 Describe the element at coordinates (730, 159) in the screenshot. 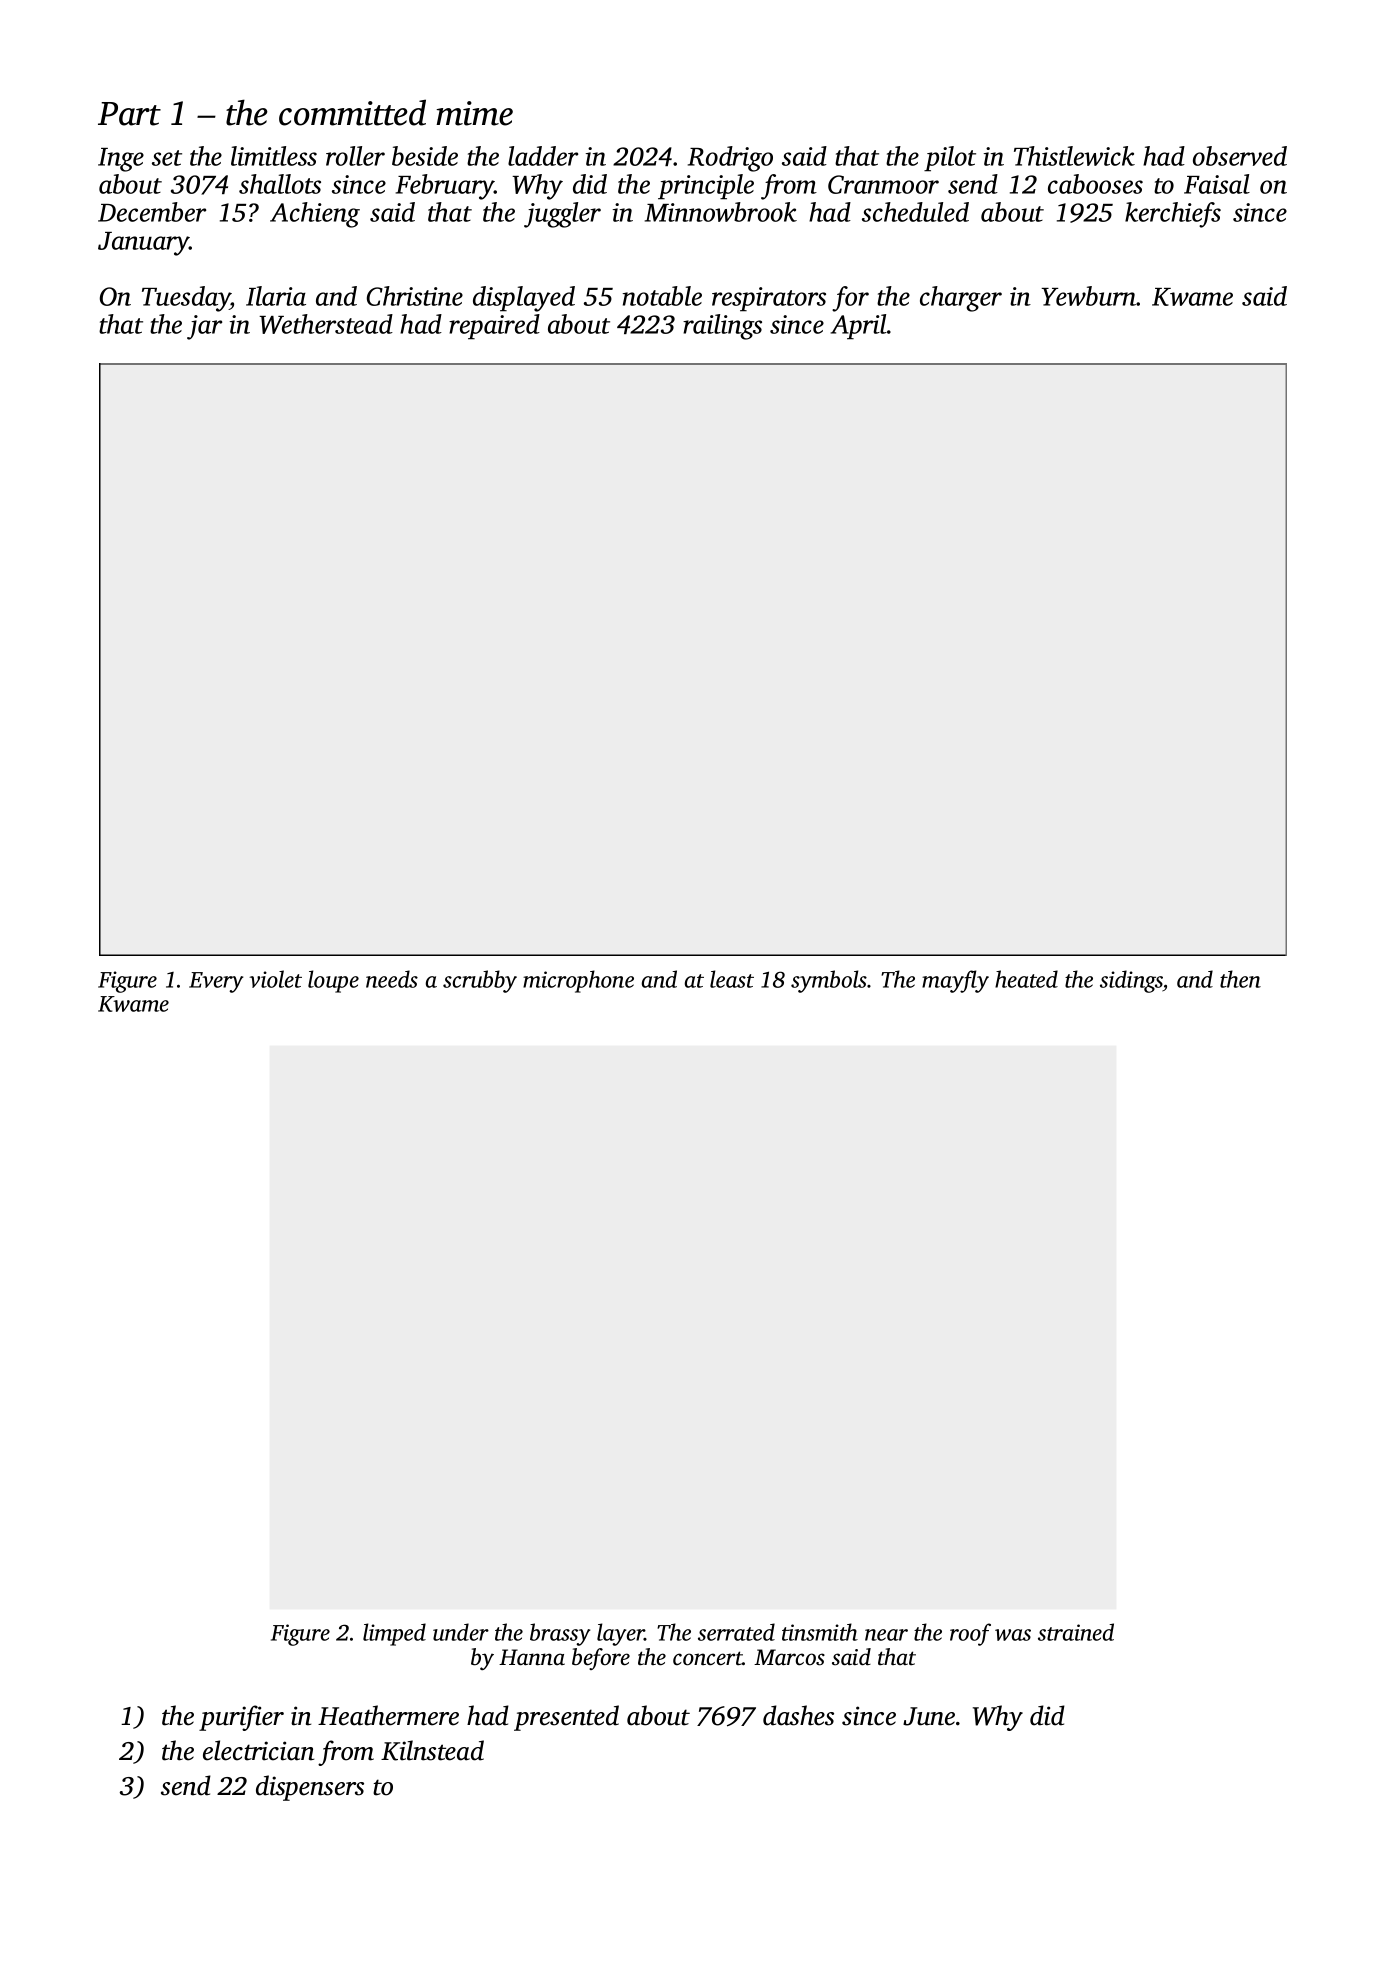

I see `Rodrigo` at that location.
